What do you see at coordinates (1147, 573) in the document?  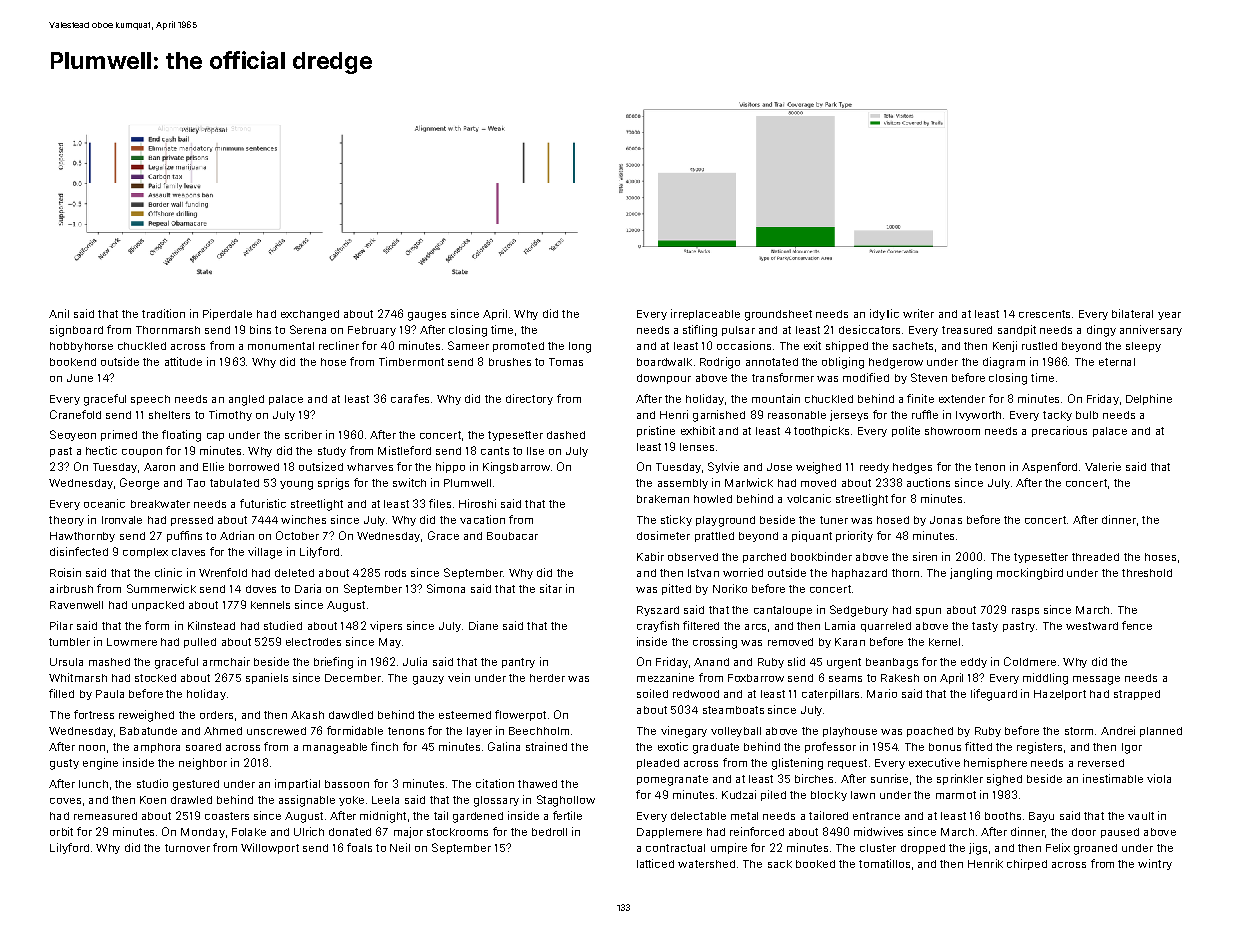 I see `threshold` at bounding box center [1147, 573].
